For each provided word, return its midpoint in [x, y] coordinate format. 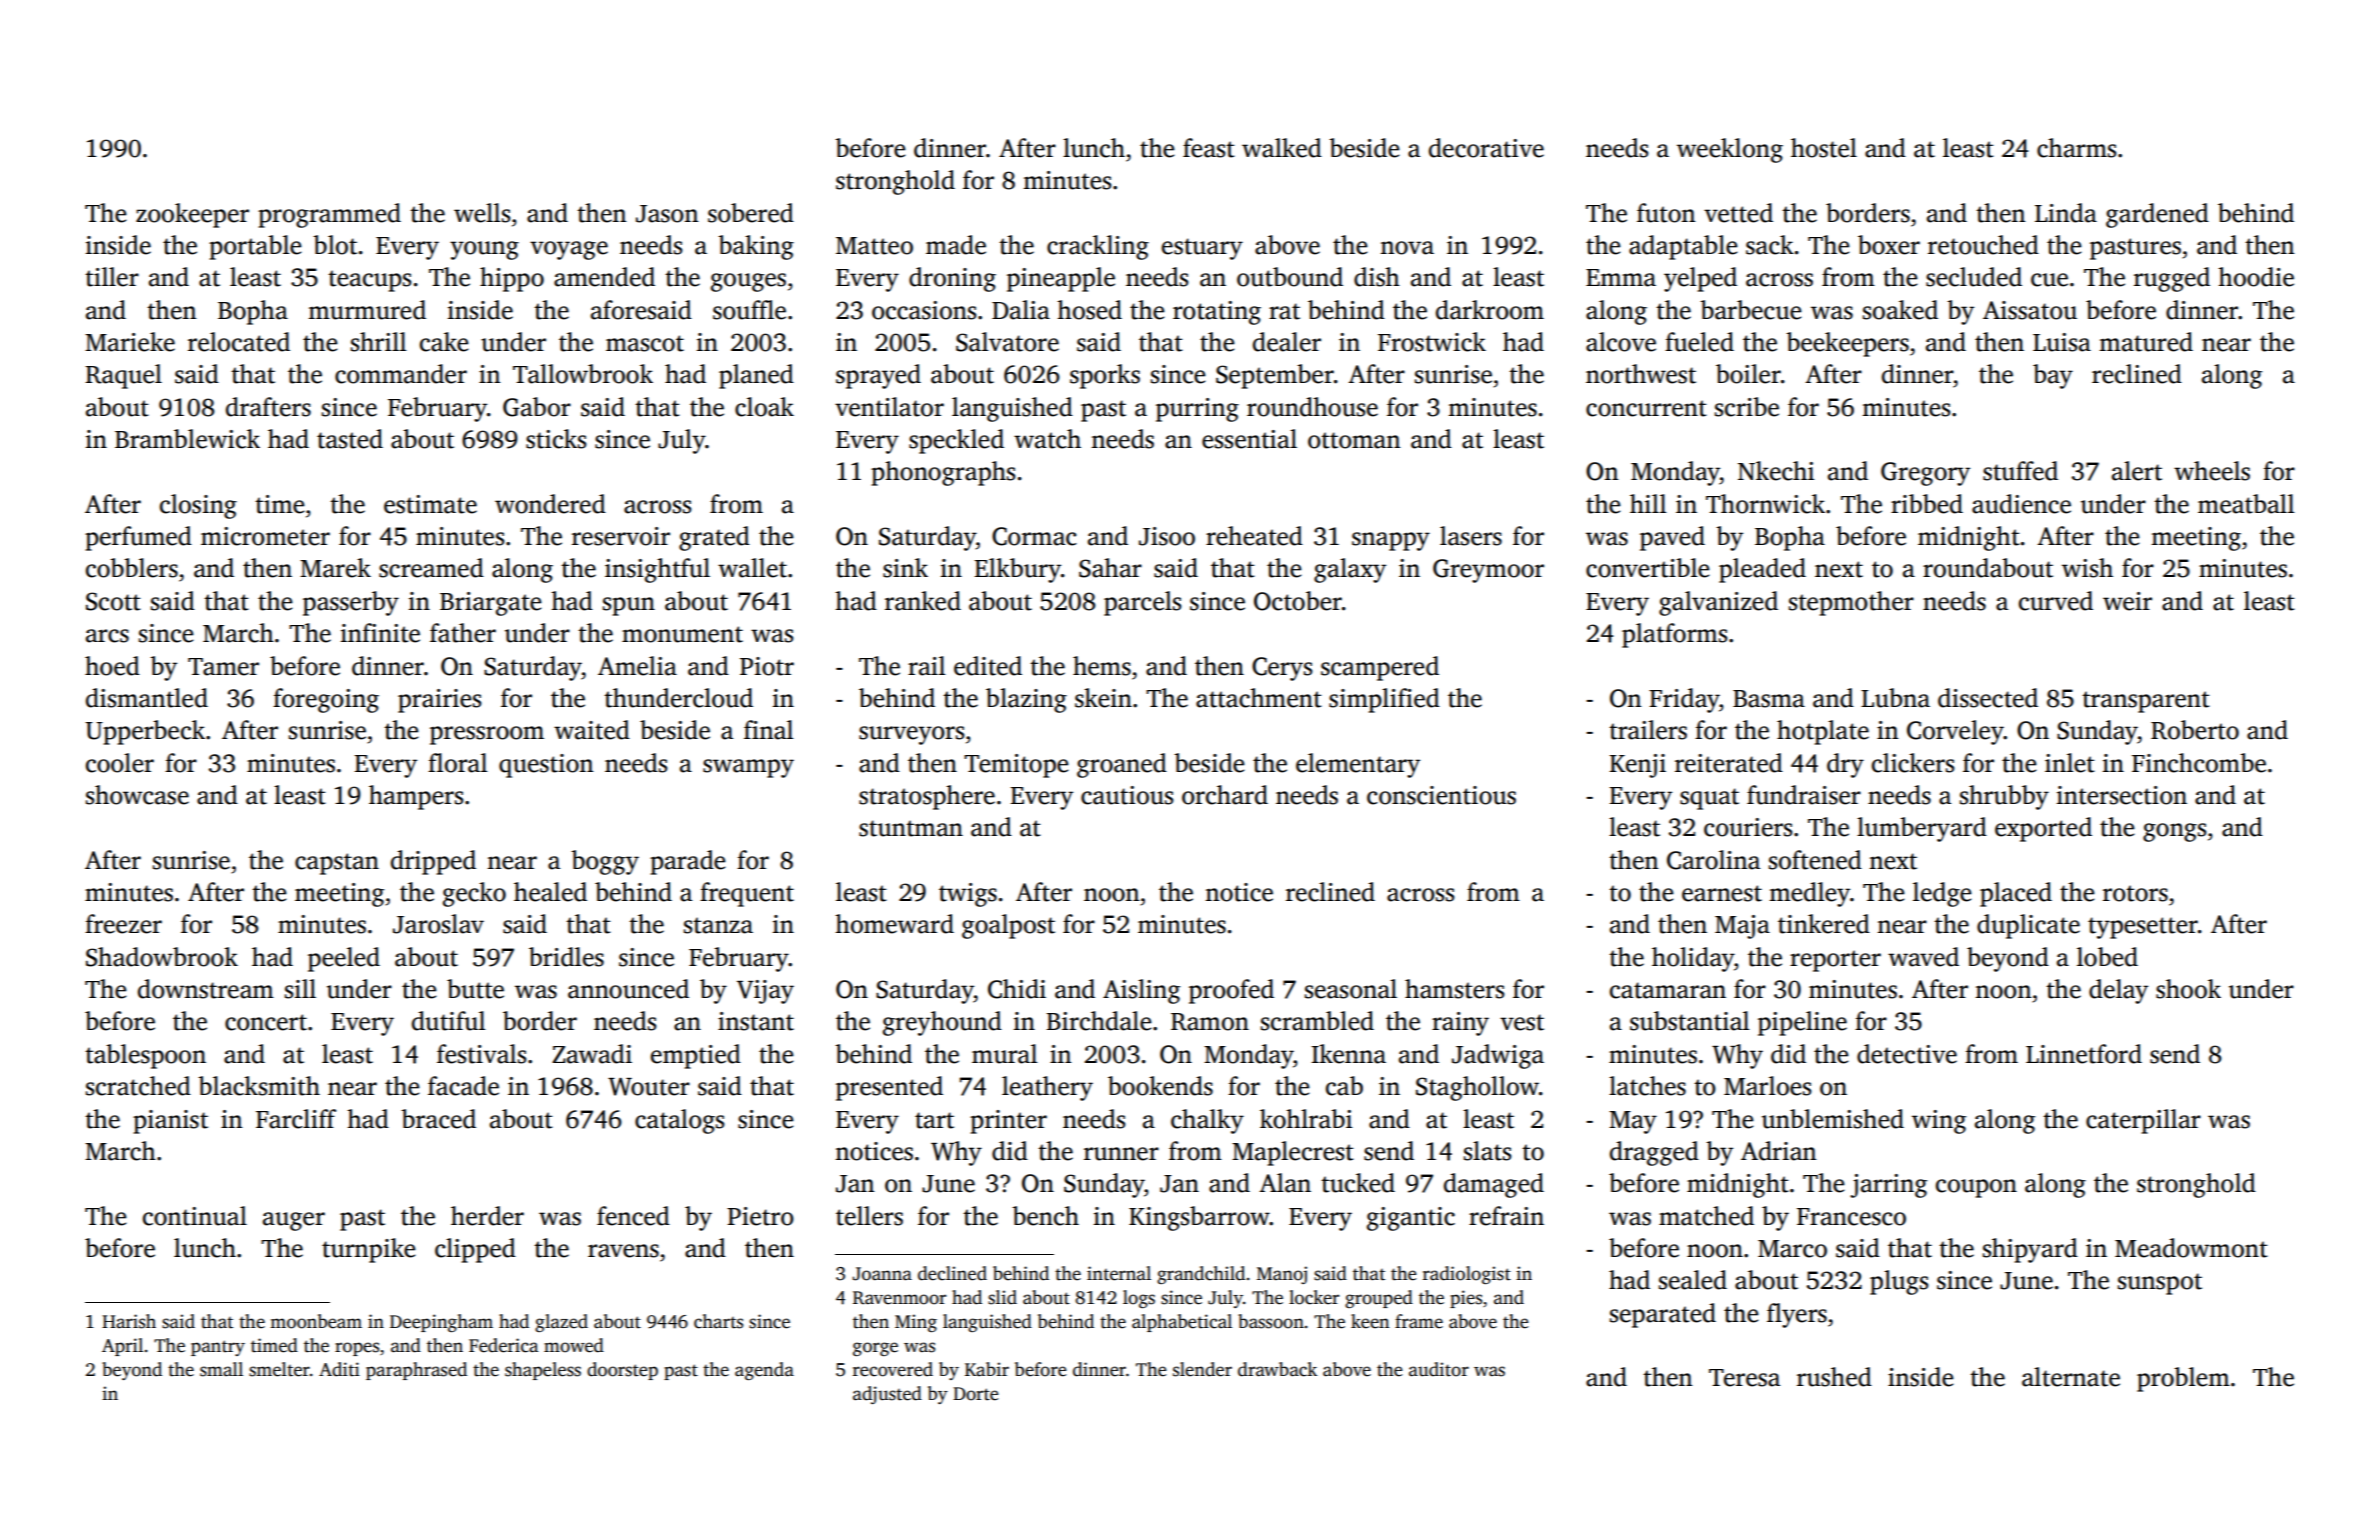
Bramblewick [187, 439]
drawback [1277, 1369]
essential [1249, 439]
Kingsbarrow [1199, 1218]
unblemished [1833, 1119]
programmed [329, 215]
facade [463, 1086]
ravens [623, 1251]
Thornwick [1765, 504]
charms [2077, 148]
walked [1282, 148]
